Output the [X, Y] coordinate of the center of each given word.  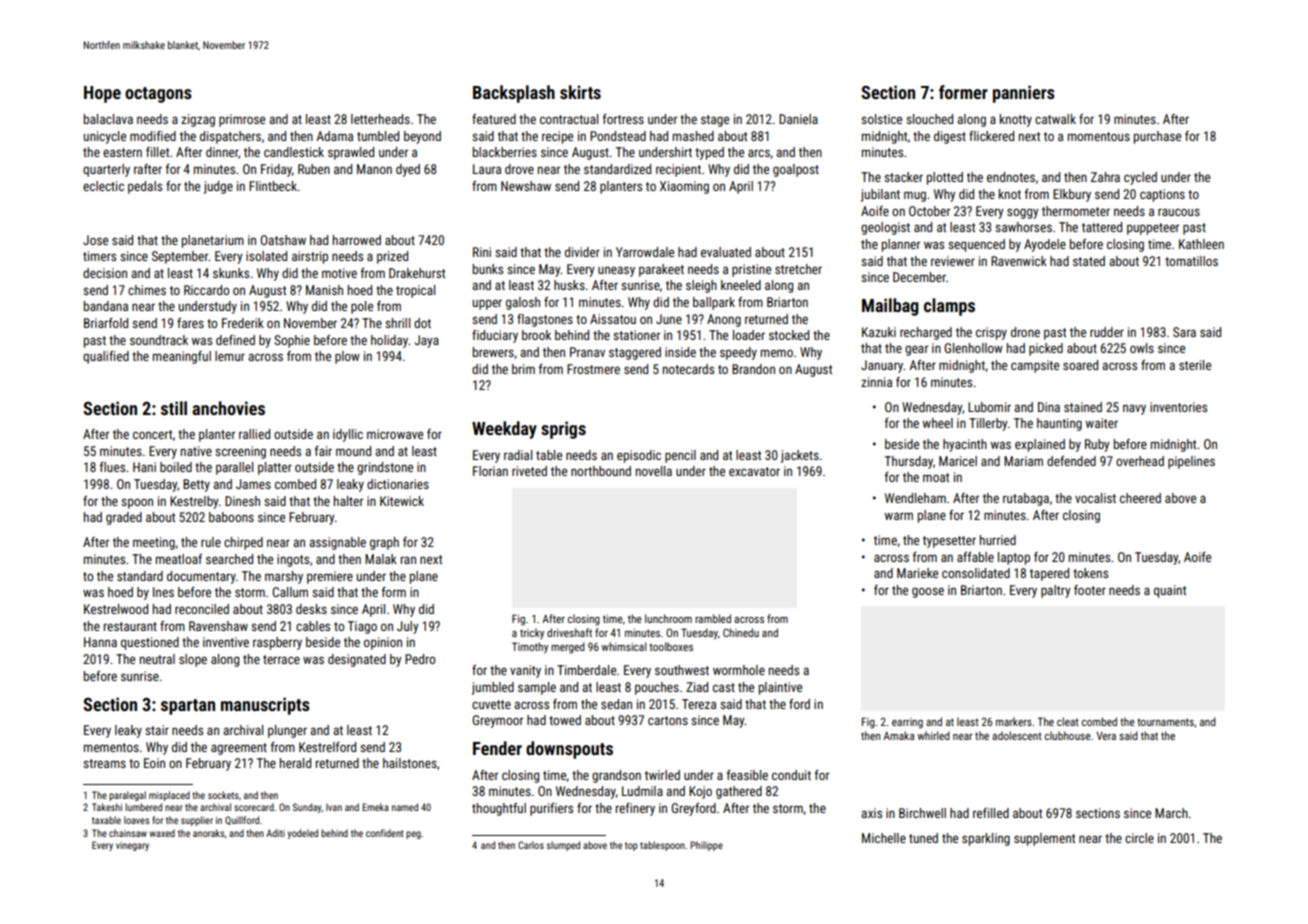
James [253, 484]
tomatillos [1191, 261]
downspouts [569, 750]
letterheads [380, 119]
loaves [136, 820]
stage [715, 121]
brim [523, 369]
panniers [1024, 94]
